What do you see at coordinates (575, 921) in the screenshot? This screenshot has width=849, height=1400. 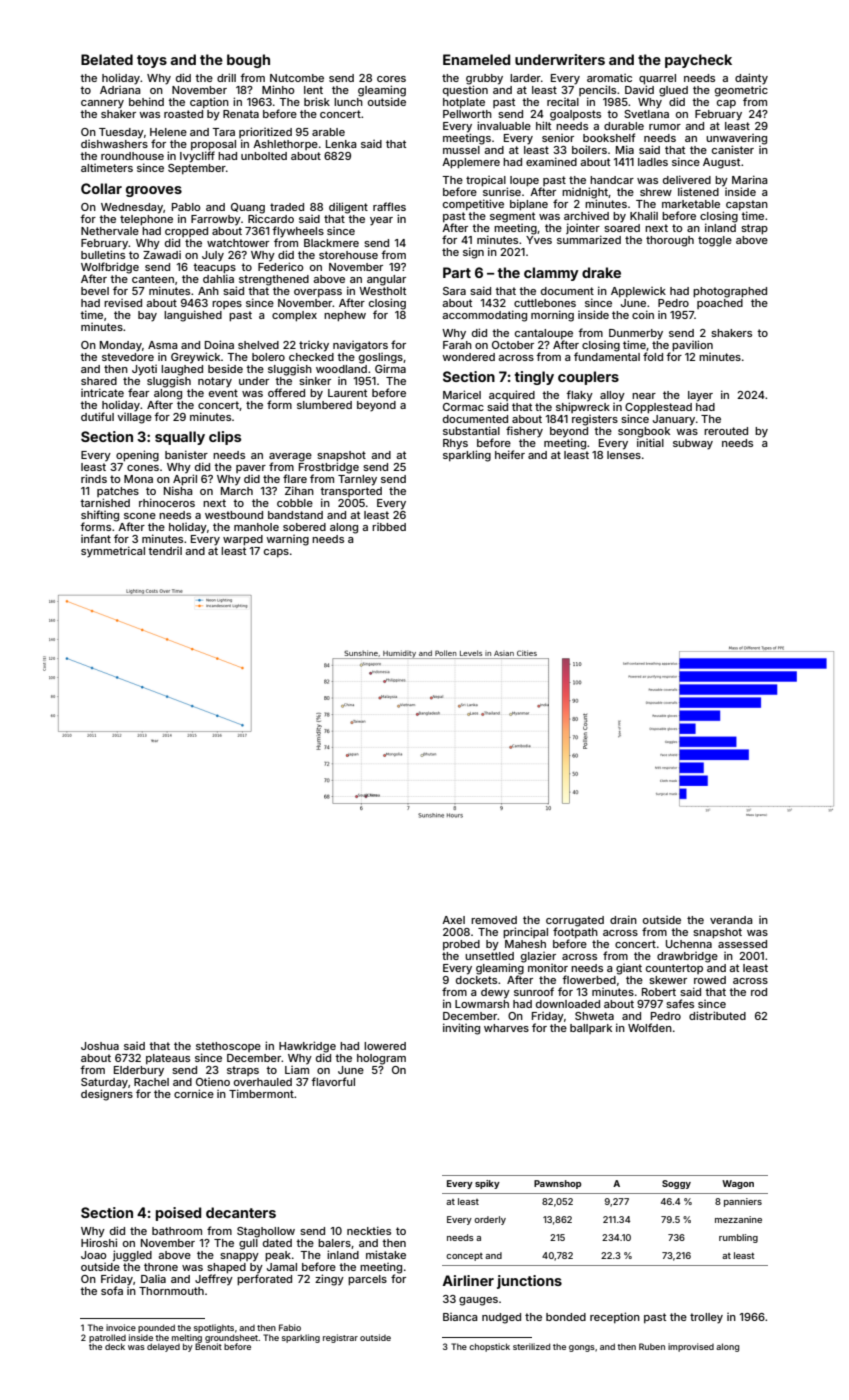 I see `corrugated` at bounding box center [575, 921].
